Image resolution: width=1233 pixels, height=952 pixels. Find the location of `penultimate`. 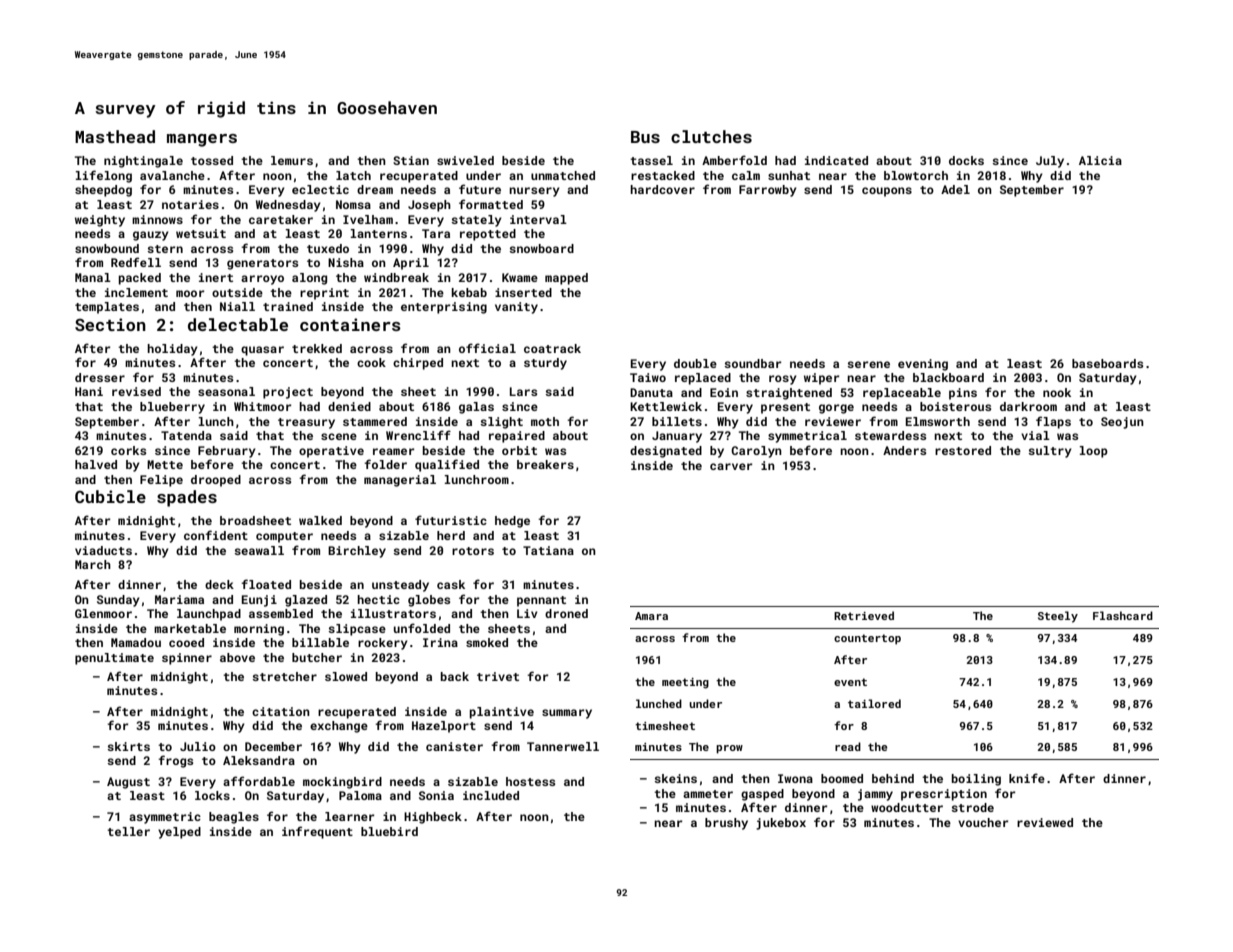

penultimate is located at coordinates (114, 659).
